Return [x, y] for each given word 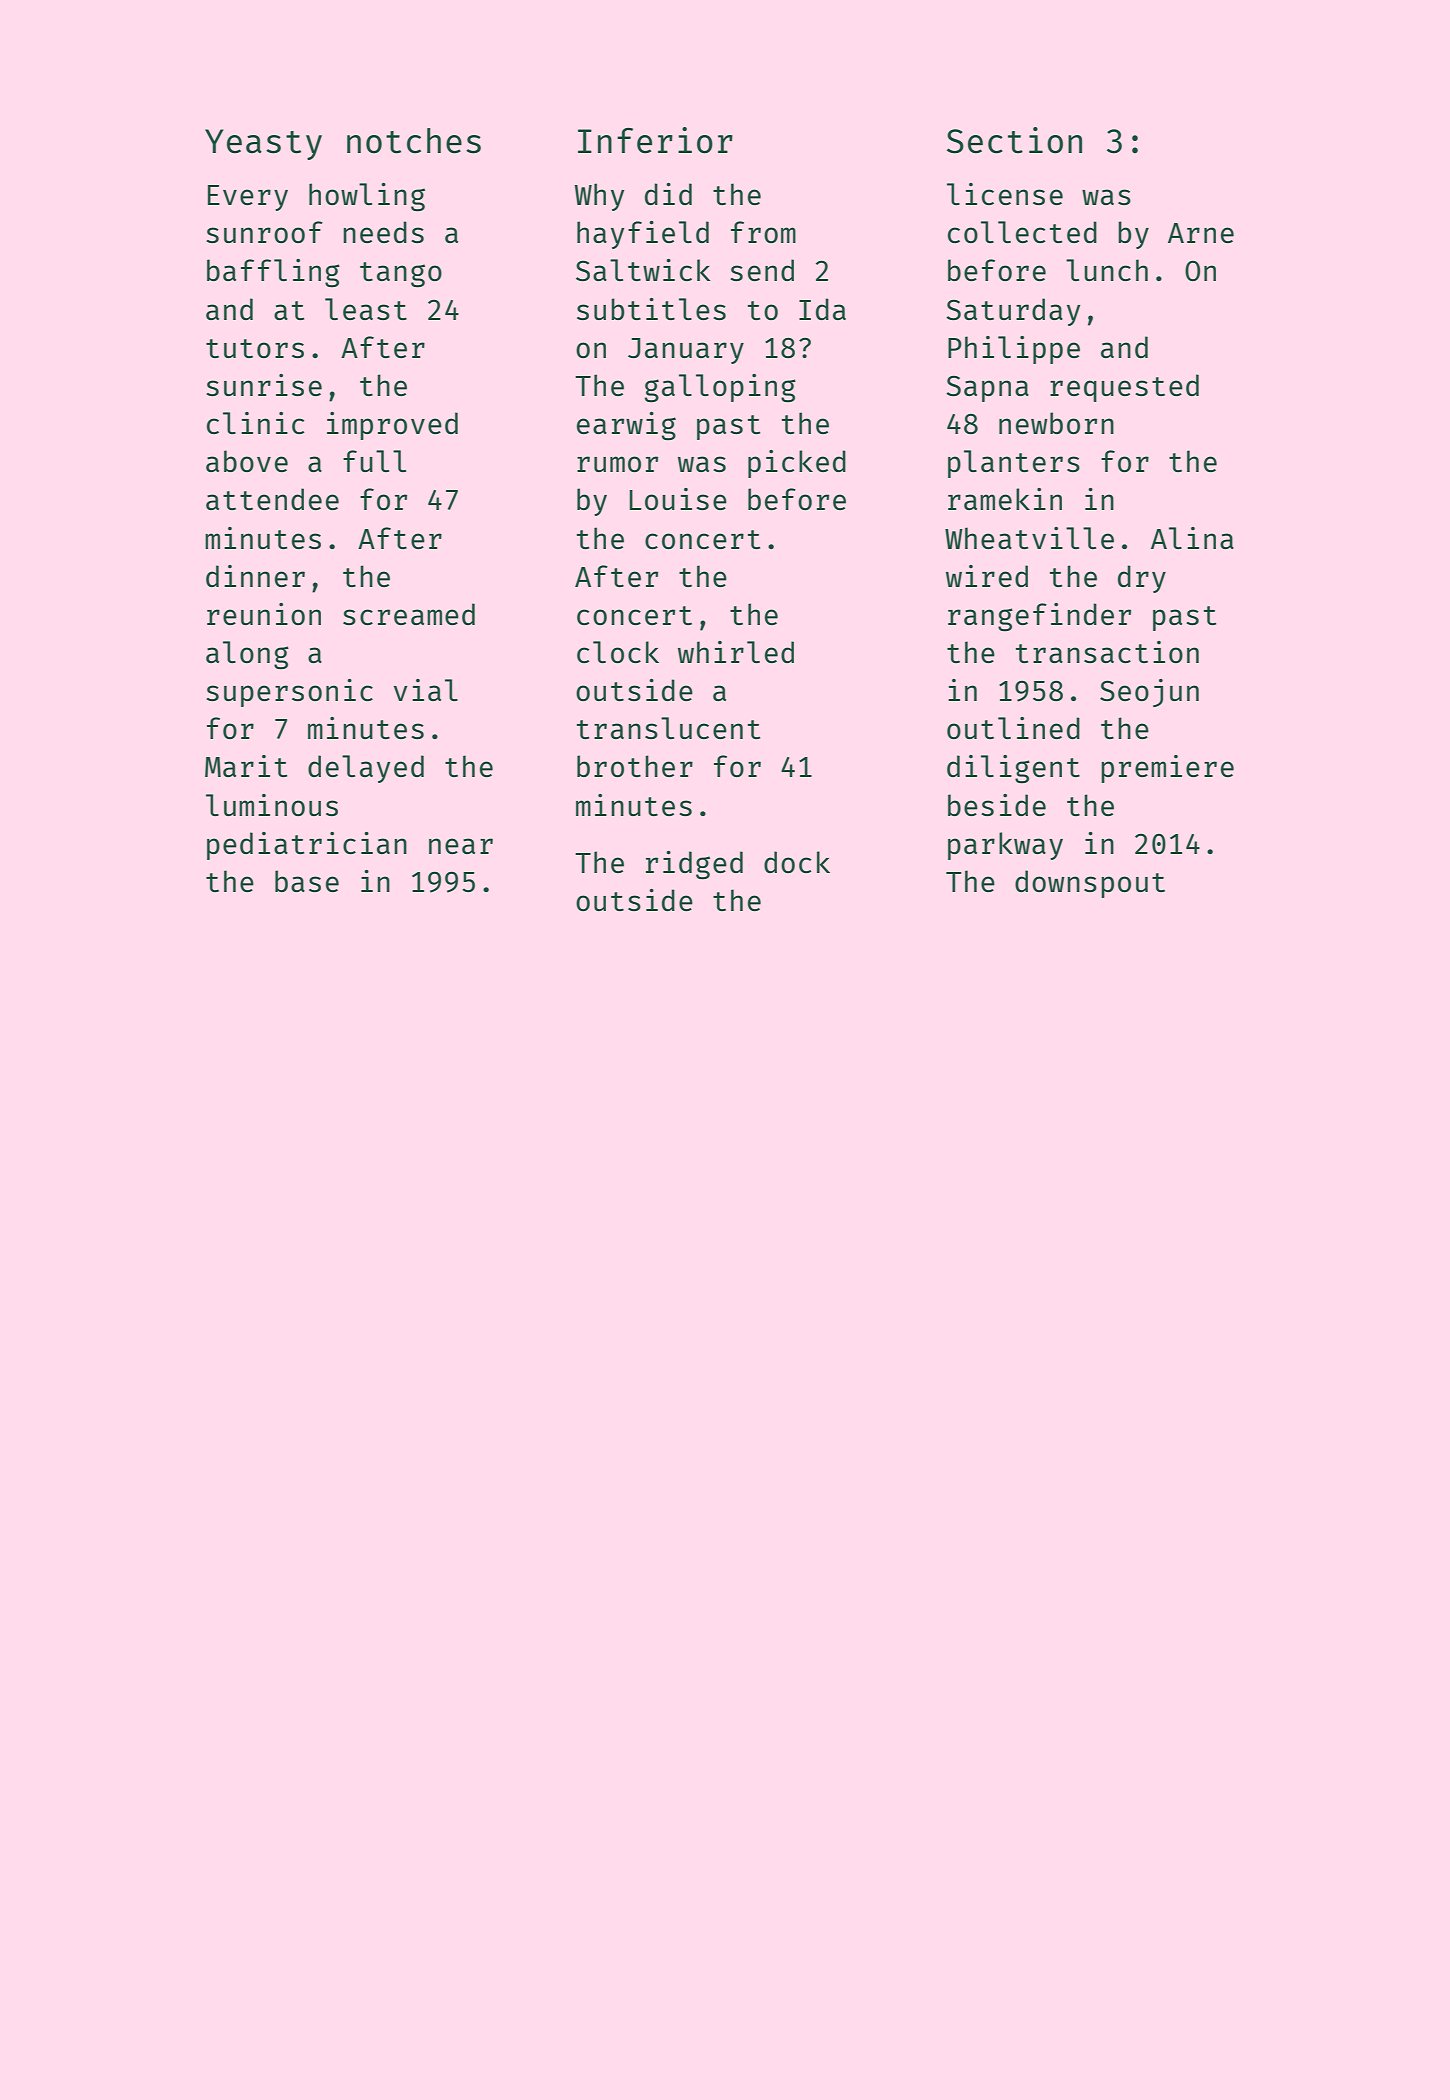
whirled [736, 652]
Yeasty [263, 144]
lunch [1107, 270]
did [668, 194]
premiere [1167, 769]
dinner [255, 576]
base [307, 881]
